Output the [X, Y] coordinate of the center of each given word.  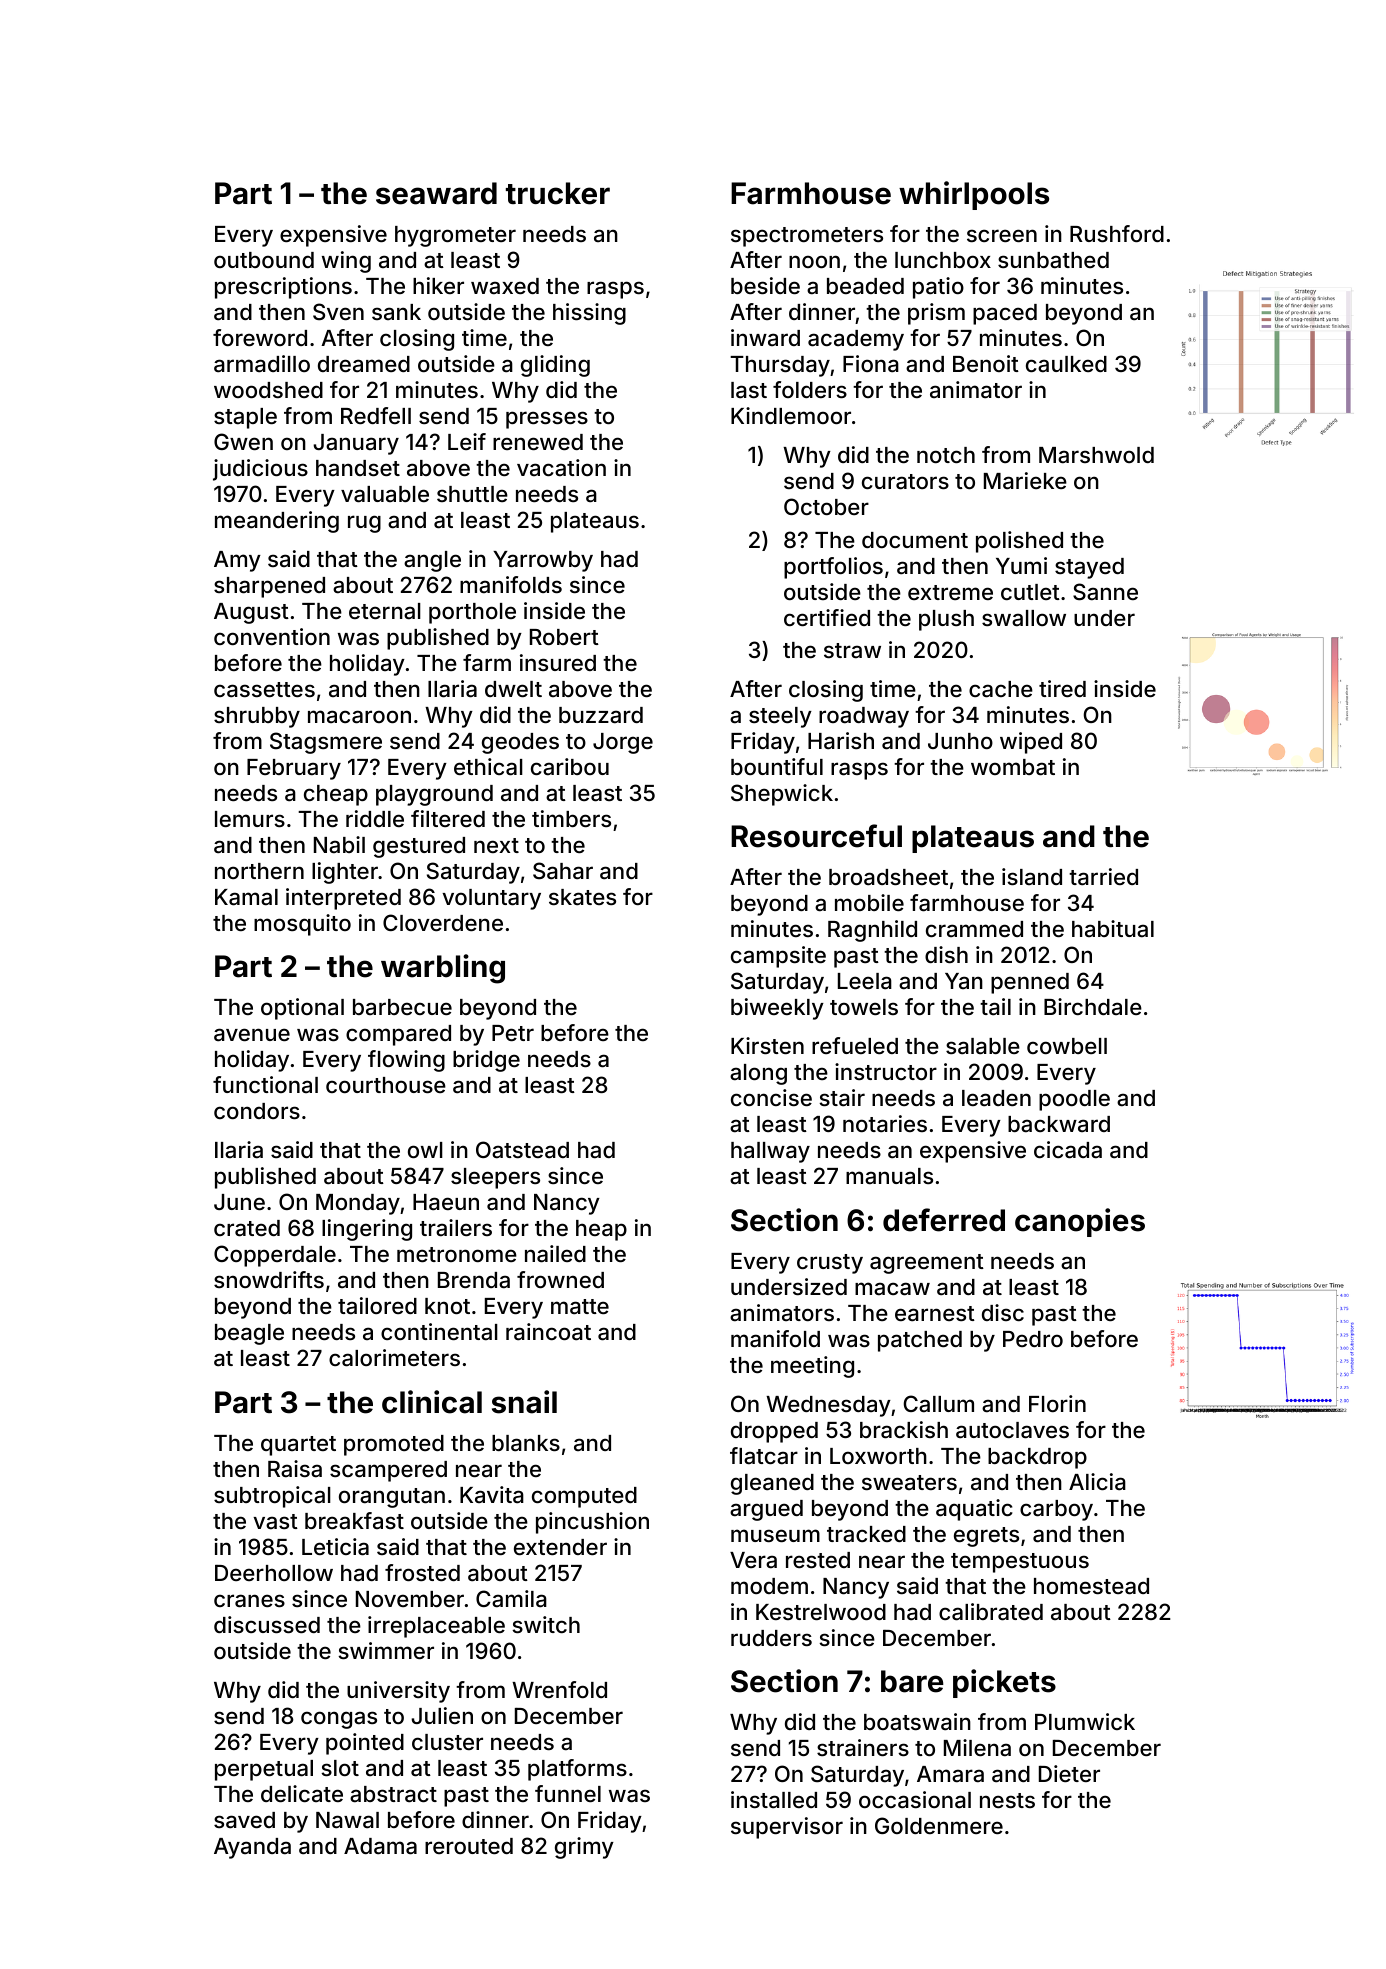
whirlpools [974, 195]
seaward [436, 193]
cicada [1068, 1150]
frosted [422, 1572]
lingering [367, 1230]
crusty [830, 1264]
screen [1002, 235]
